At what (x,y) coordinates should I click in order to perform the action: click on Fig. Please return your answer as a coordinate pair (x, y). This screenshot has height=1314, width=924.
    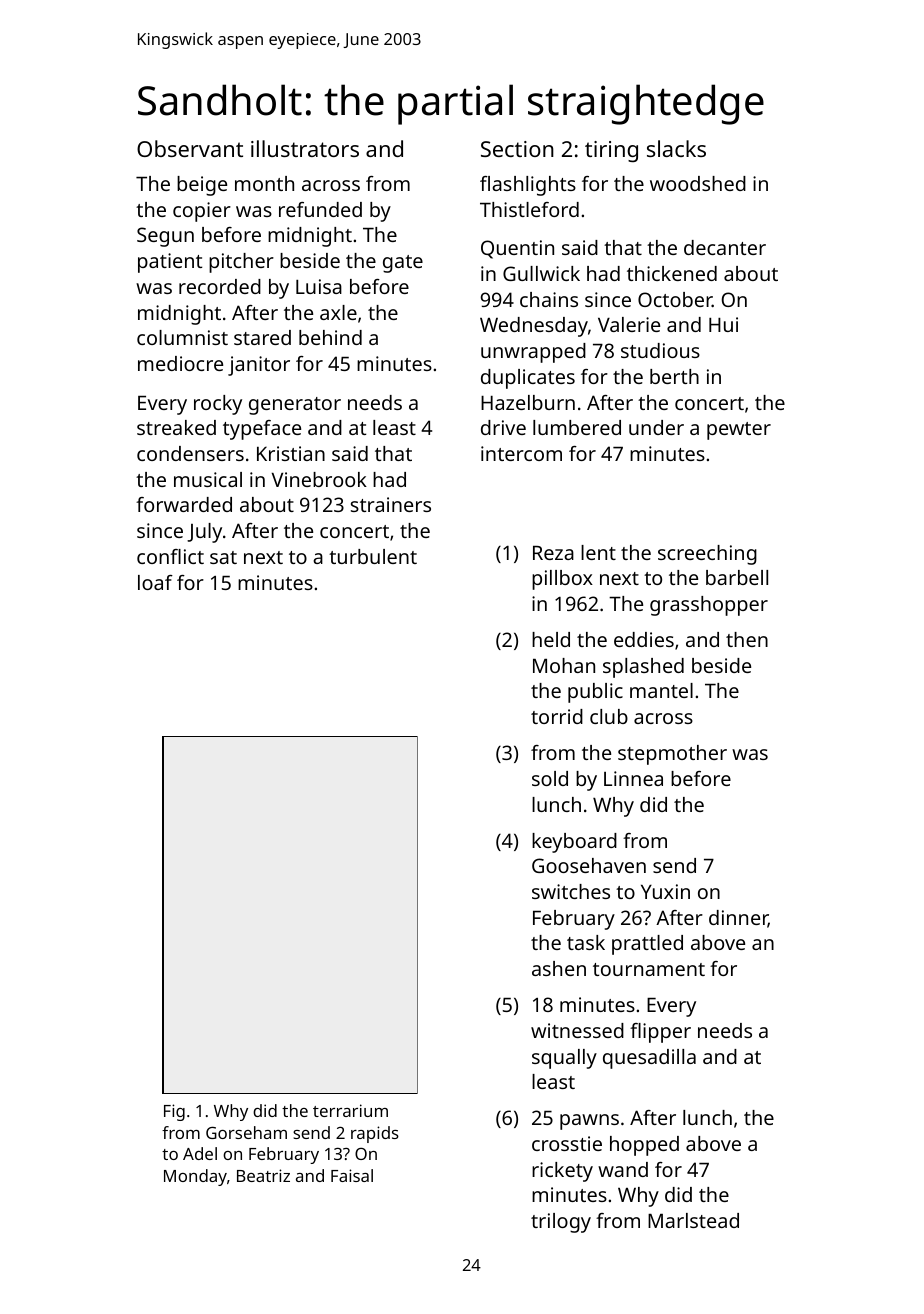
    Looking at the image, I should click on (174, 1112).
